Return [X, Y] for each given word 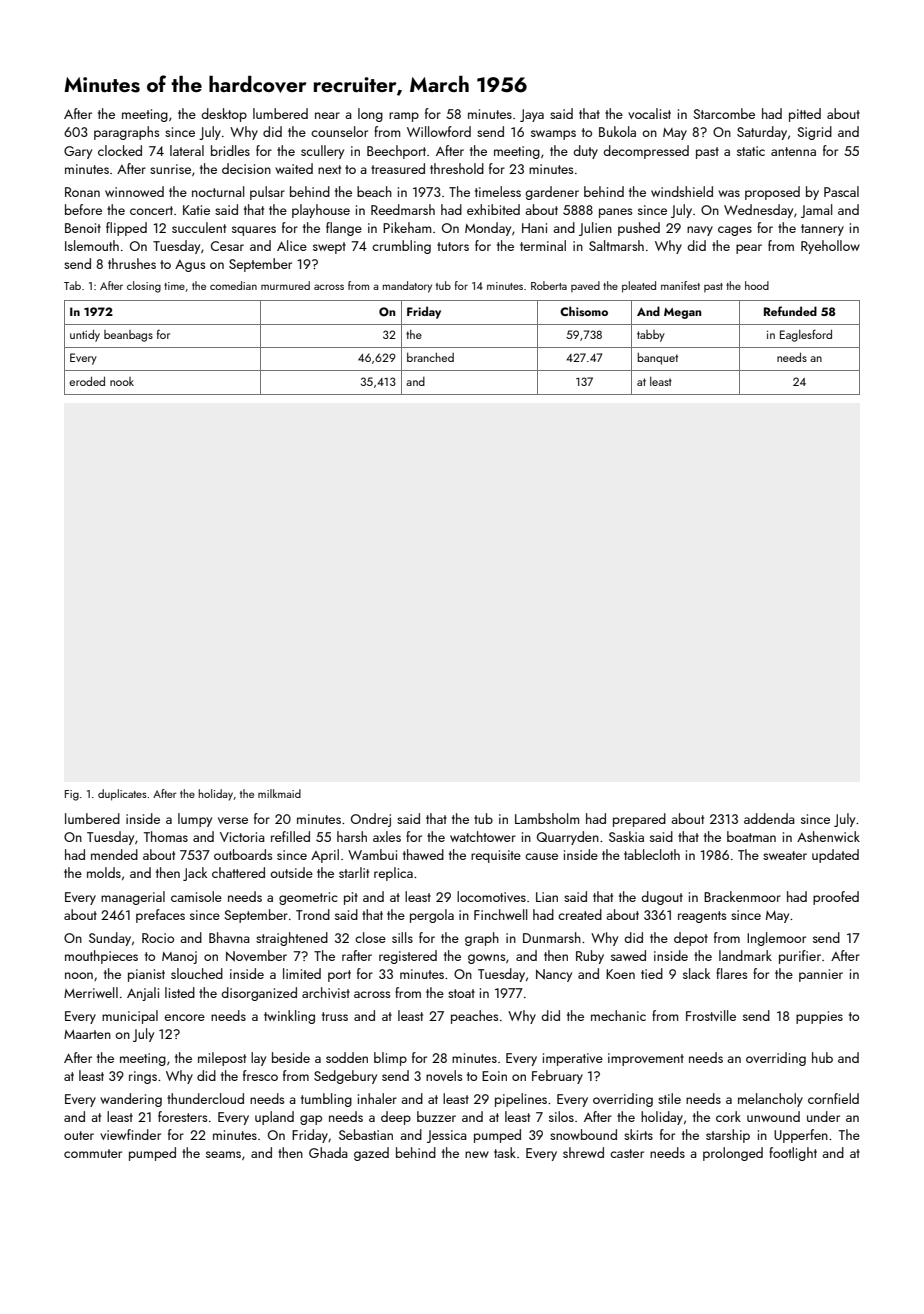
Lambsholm [547, 818]
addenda [769, 818]
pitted [805, 115]
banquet [657, 359]
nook [122, 381]
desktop [224, 115]
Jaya [532, 115]
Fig [72, 795]
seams [223, 1154]
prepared [639, 820]
